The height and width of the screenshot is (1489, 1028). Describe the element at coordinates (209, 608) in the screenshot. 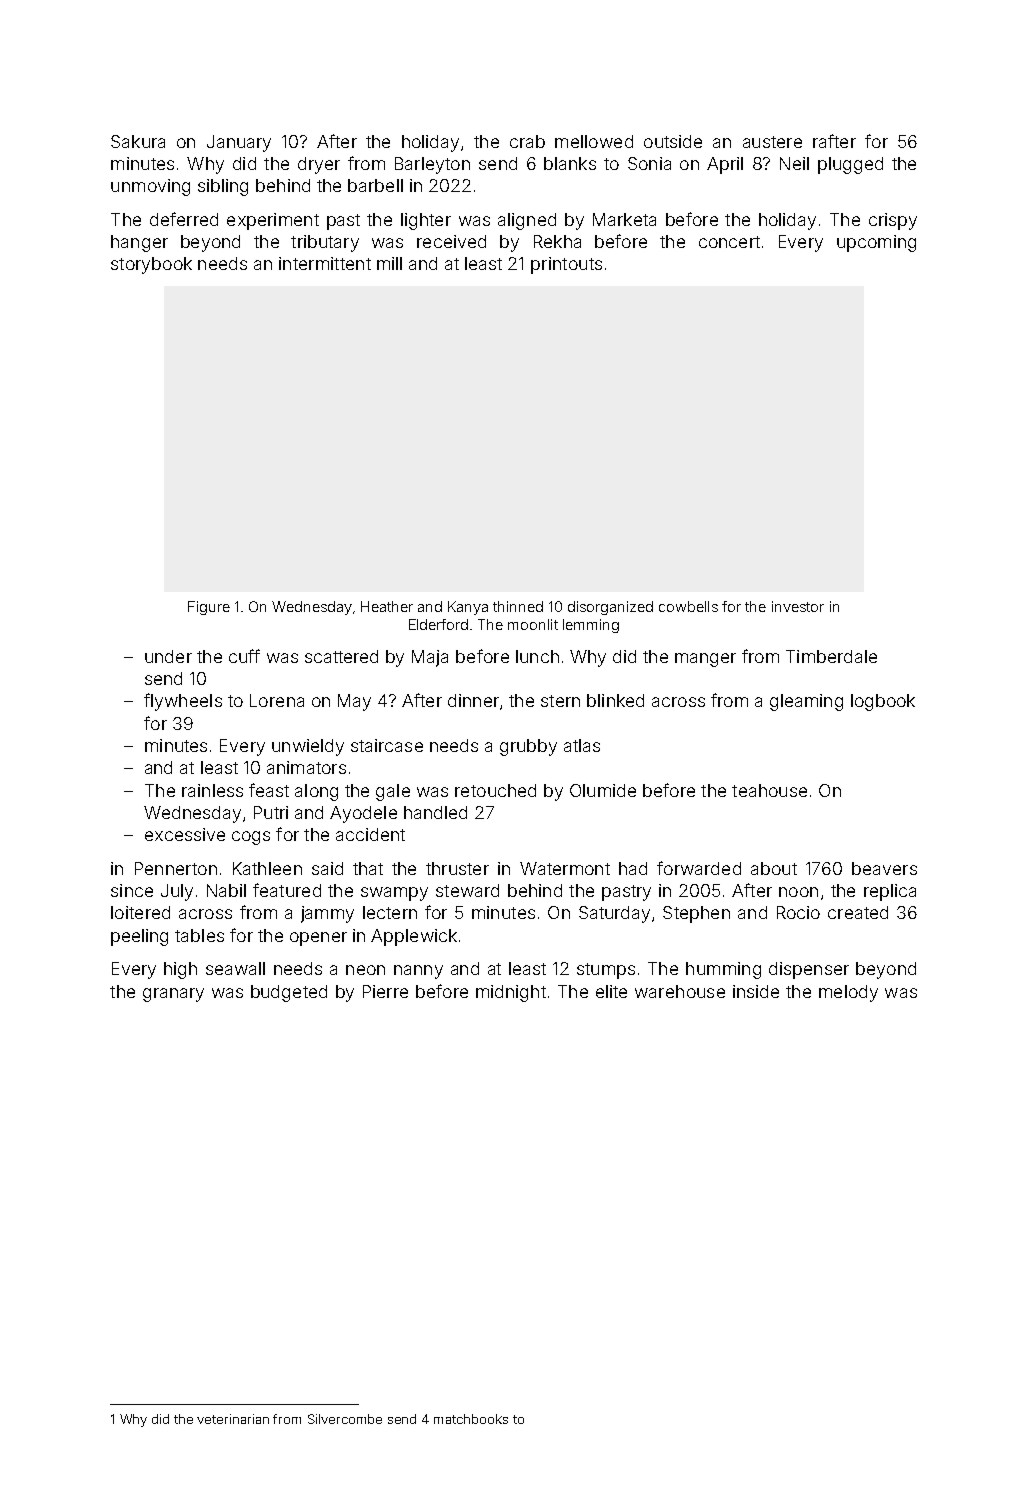

I see `Figure` at that location.
